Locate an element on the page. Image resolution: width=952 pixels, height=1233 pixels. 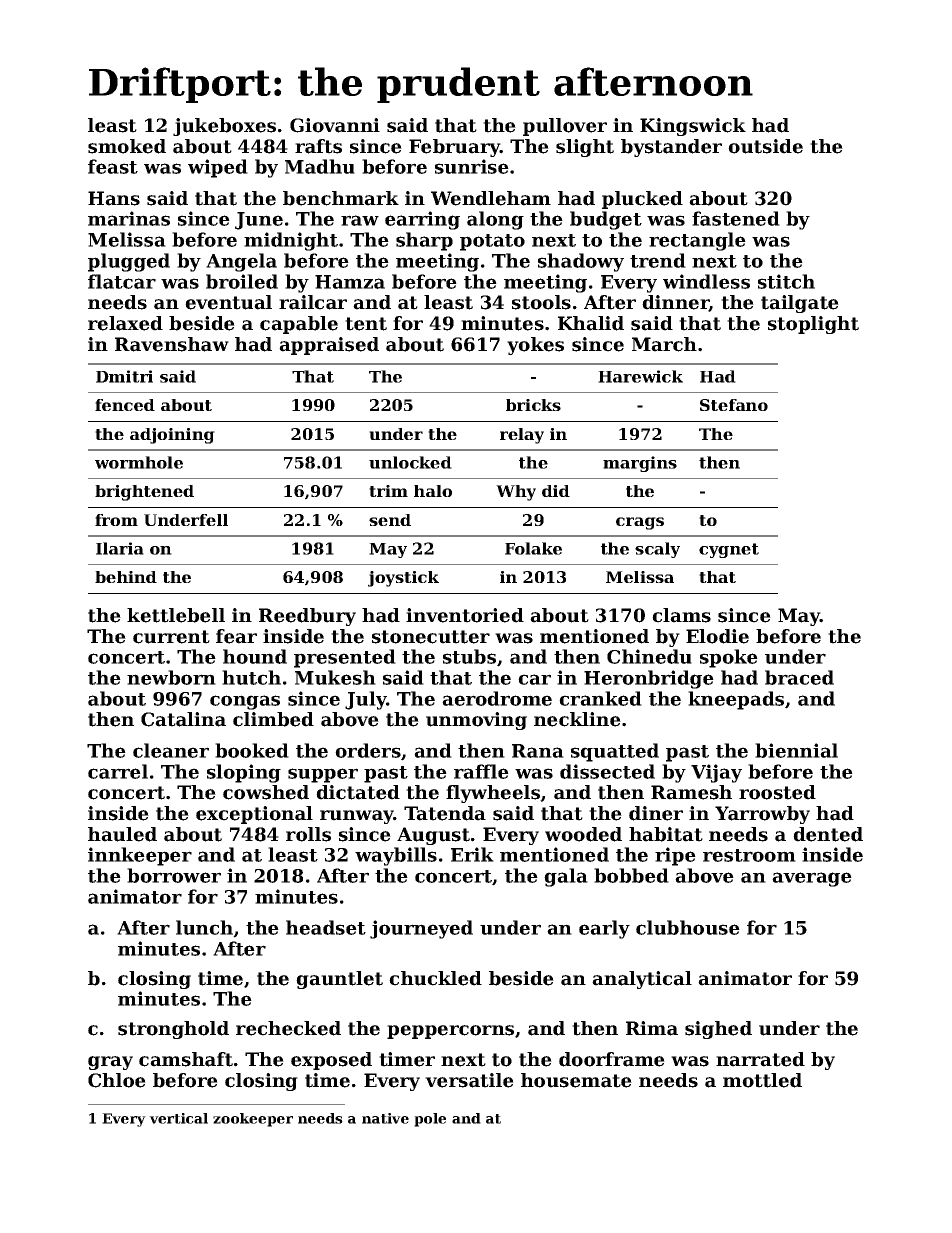
outside is located at coordinates (765, 146).
